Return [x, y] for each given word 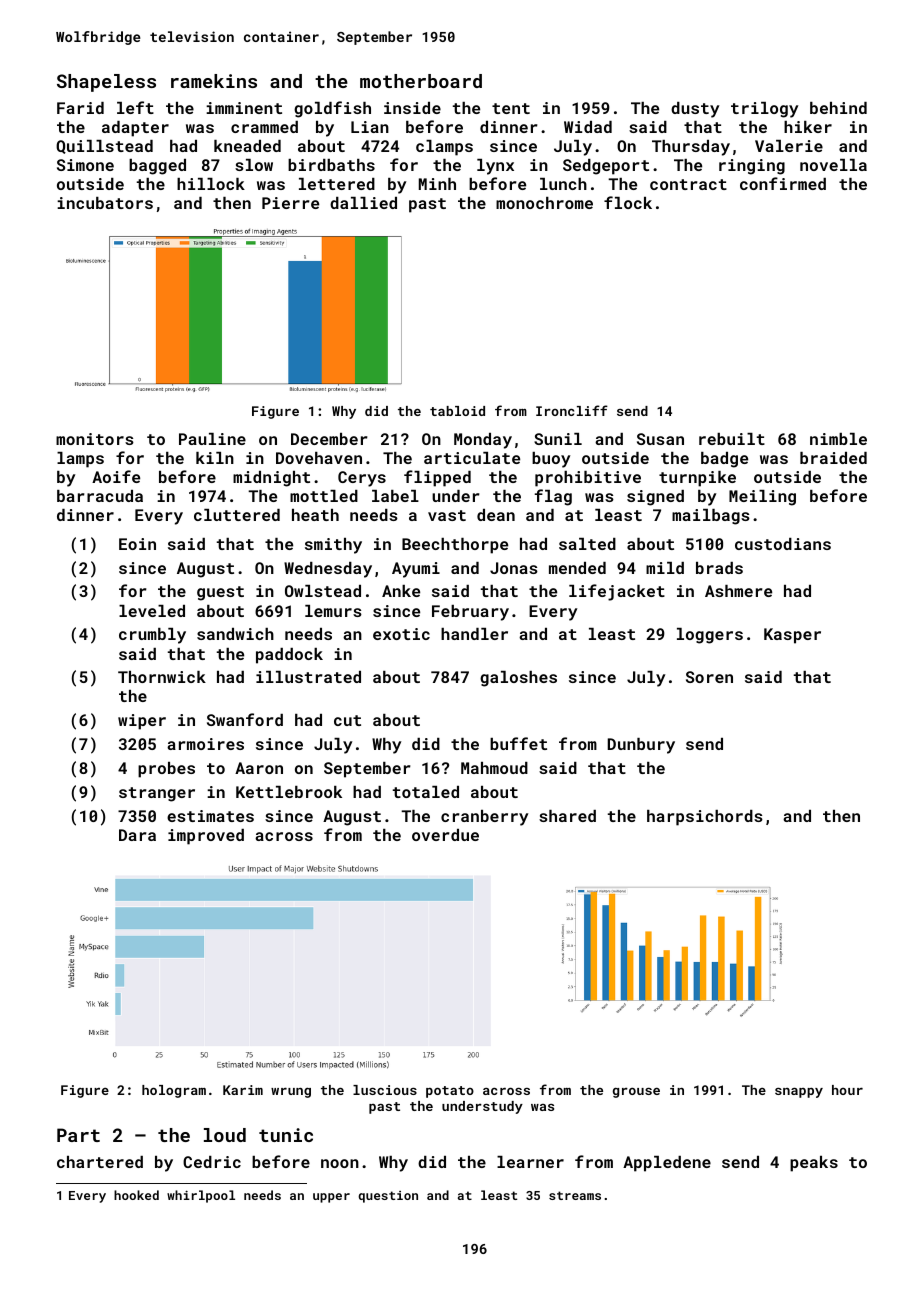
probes [166, 770]
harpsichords [705, 818]
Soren [709, 677]
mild [665, 568]
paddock [289, 656]
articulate [472, 458]
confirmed [783, 183]
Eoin [137, 544]
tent [511, 108]
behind [838, 108]
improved [206, 837]
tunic [286, 1135]
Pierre [290, 203]
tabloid [457, 411]
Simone [85, 165]
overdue [445, 835]
